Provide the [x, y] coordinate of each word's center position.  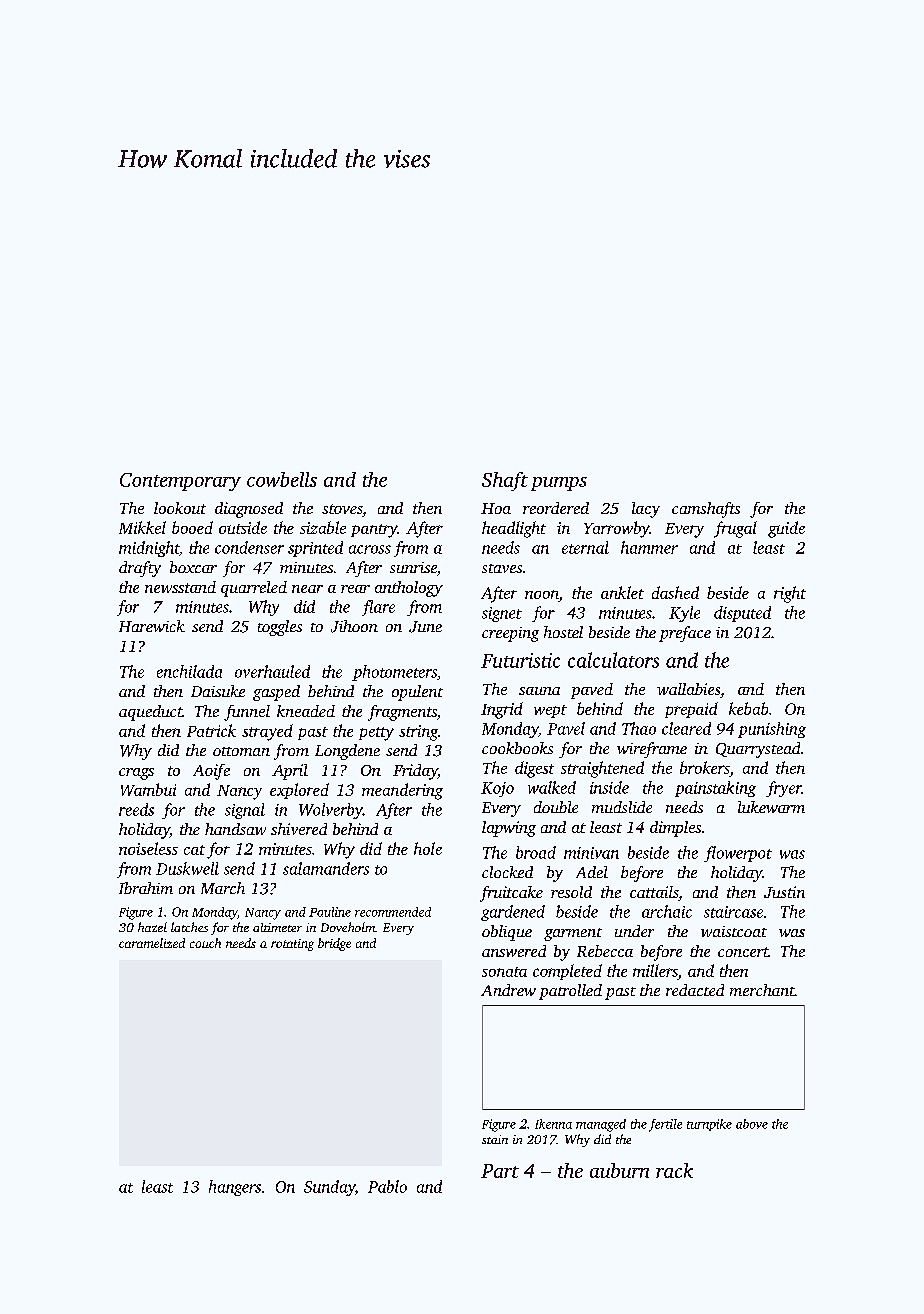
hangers [235, 1188]
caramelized [152, 943]
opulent [417, 693]
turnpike [709, 1125]
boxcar [193, 567]
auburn [619, 1170]
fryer [784, 789]
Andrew [508, 990]
